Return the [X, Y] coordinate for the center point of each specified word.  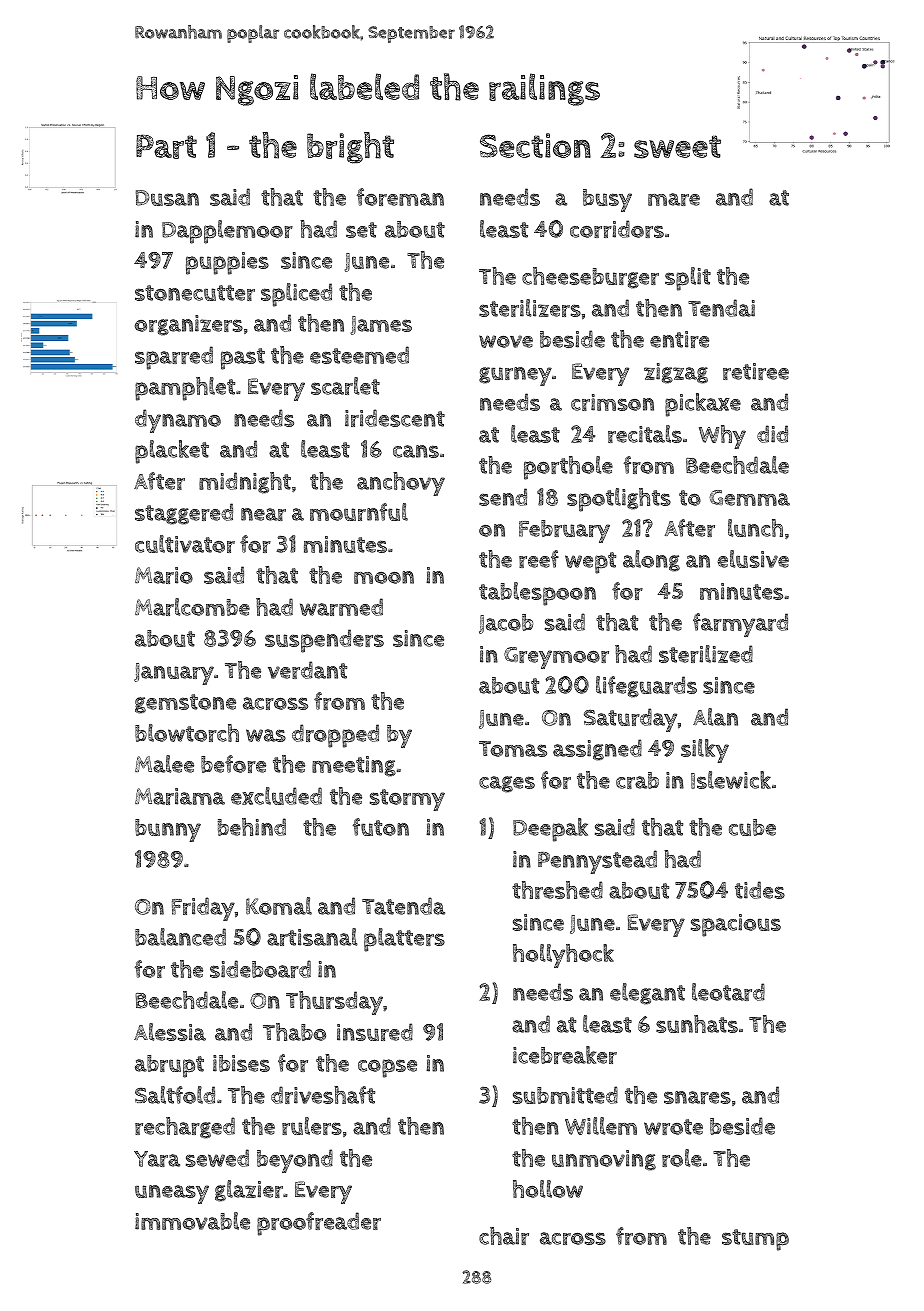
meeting [354, 766]
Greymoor [556, 658]
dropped [335, 736]
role [682, 1158]
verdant [307, 670]
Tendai [721, 308]
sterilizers [530, 308]
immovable [192, 1221]
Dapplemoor [227, 232]
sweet [677, 147]
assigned [597, 750]
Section [535, 145]
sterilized [706, 654]
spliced [296, 295]
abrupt [169, 1066]
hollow [548, 1189]
